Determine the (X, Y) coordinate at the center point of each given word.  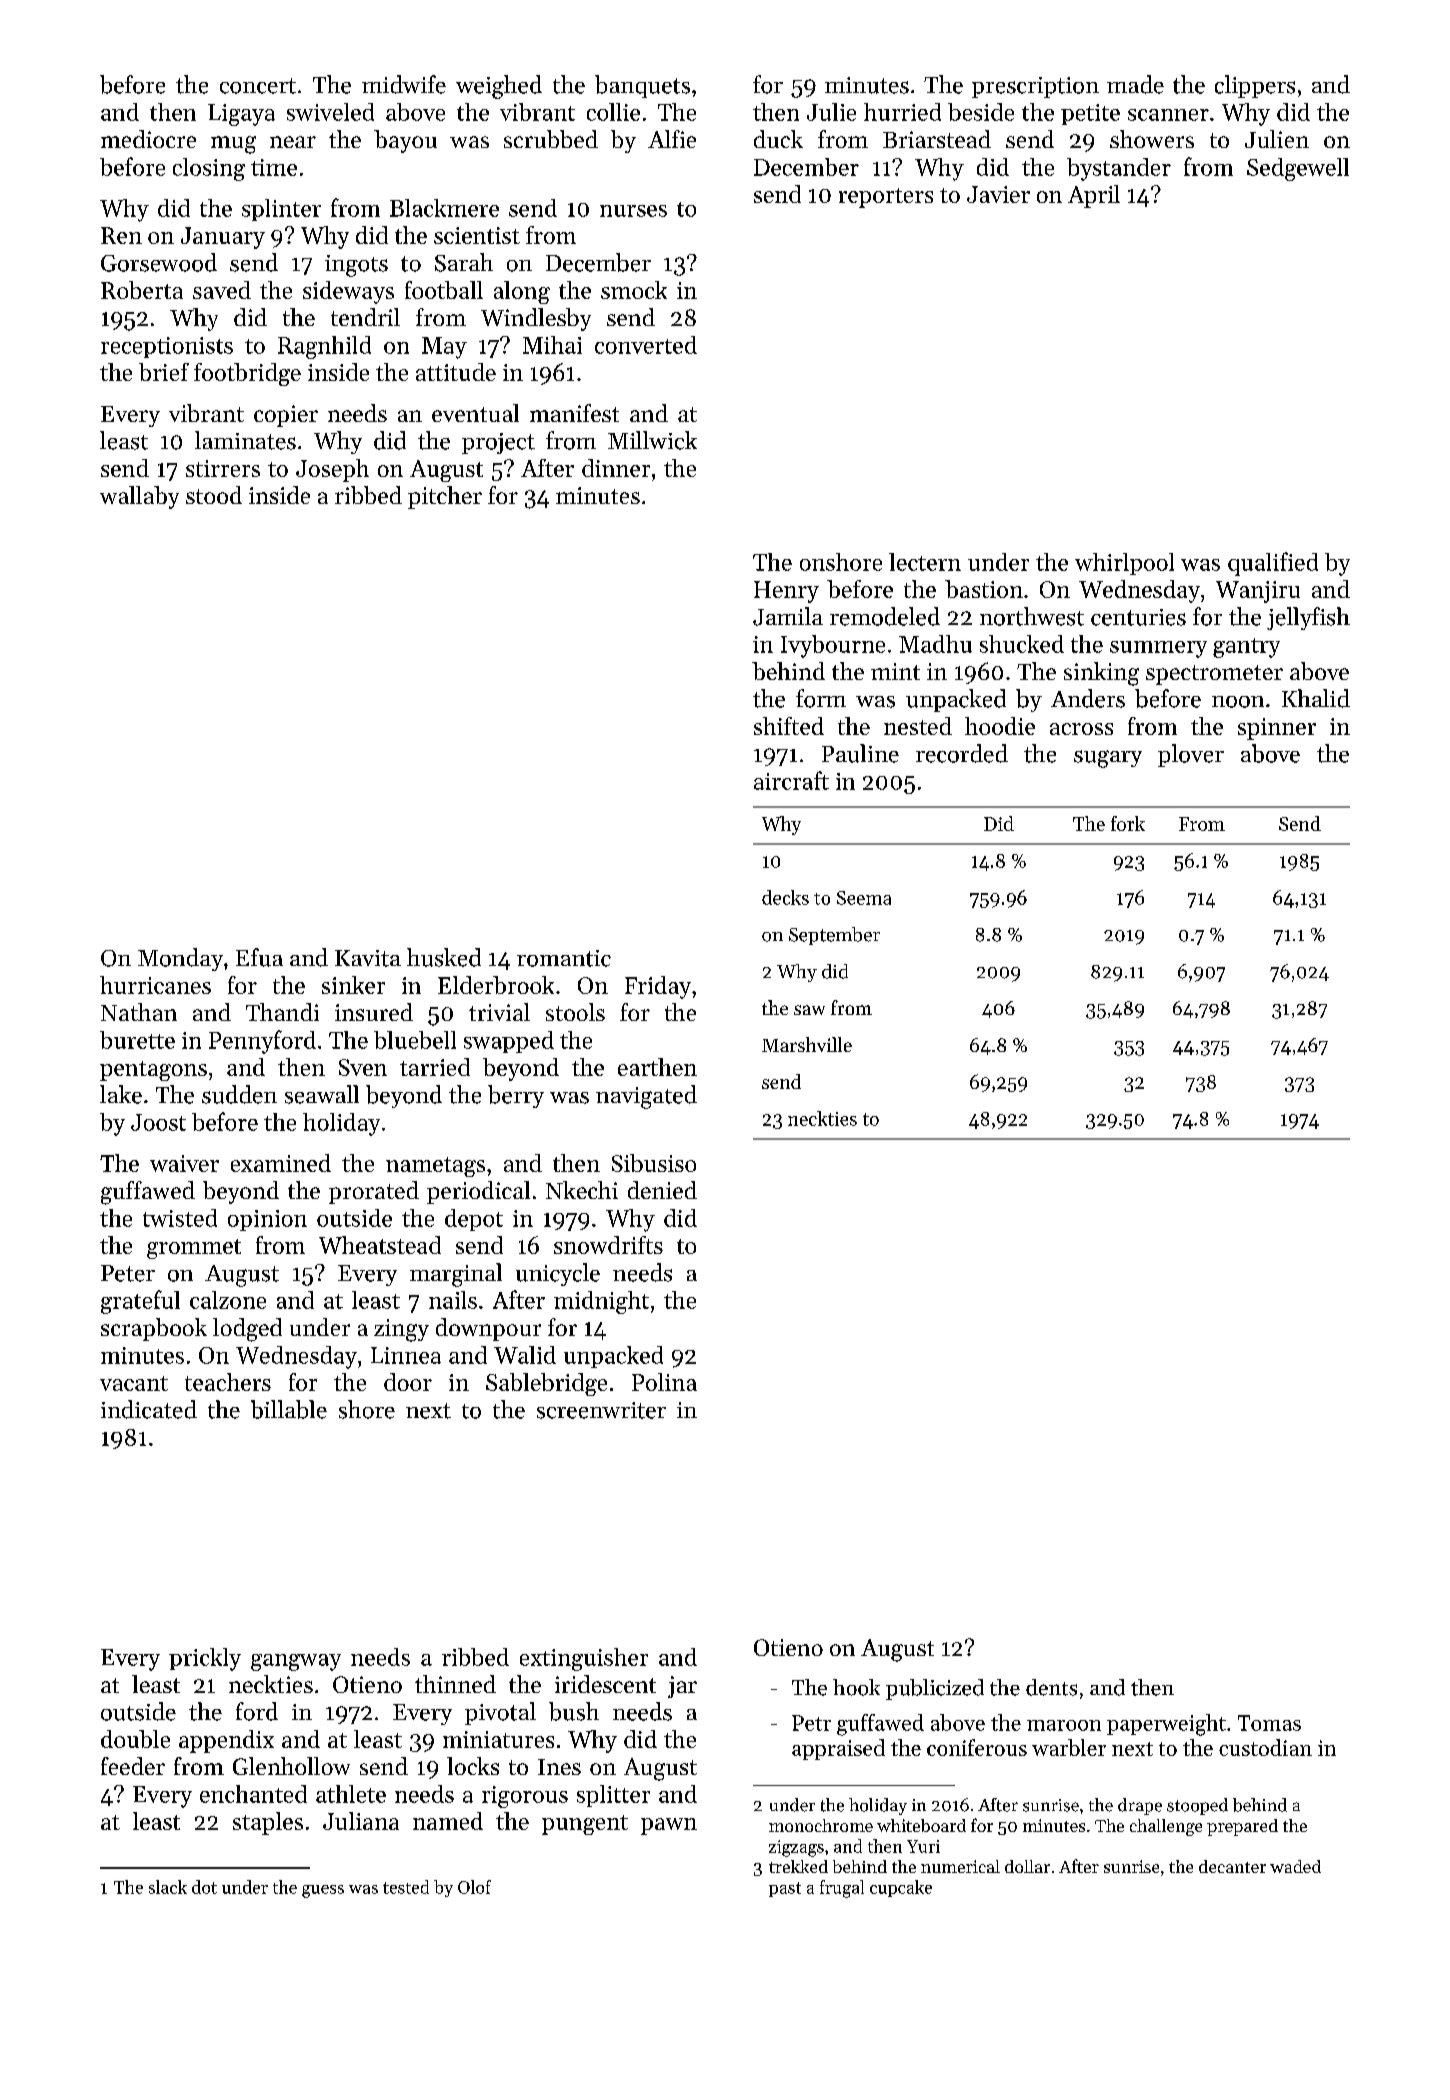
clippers (1255, 86)
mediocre (148, 139)
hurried (902, 112)
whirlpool (1124, 564)
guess (323, 1891)
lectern (925, 562)
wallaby (139, 497)
